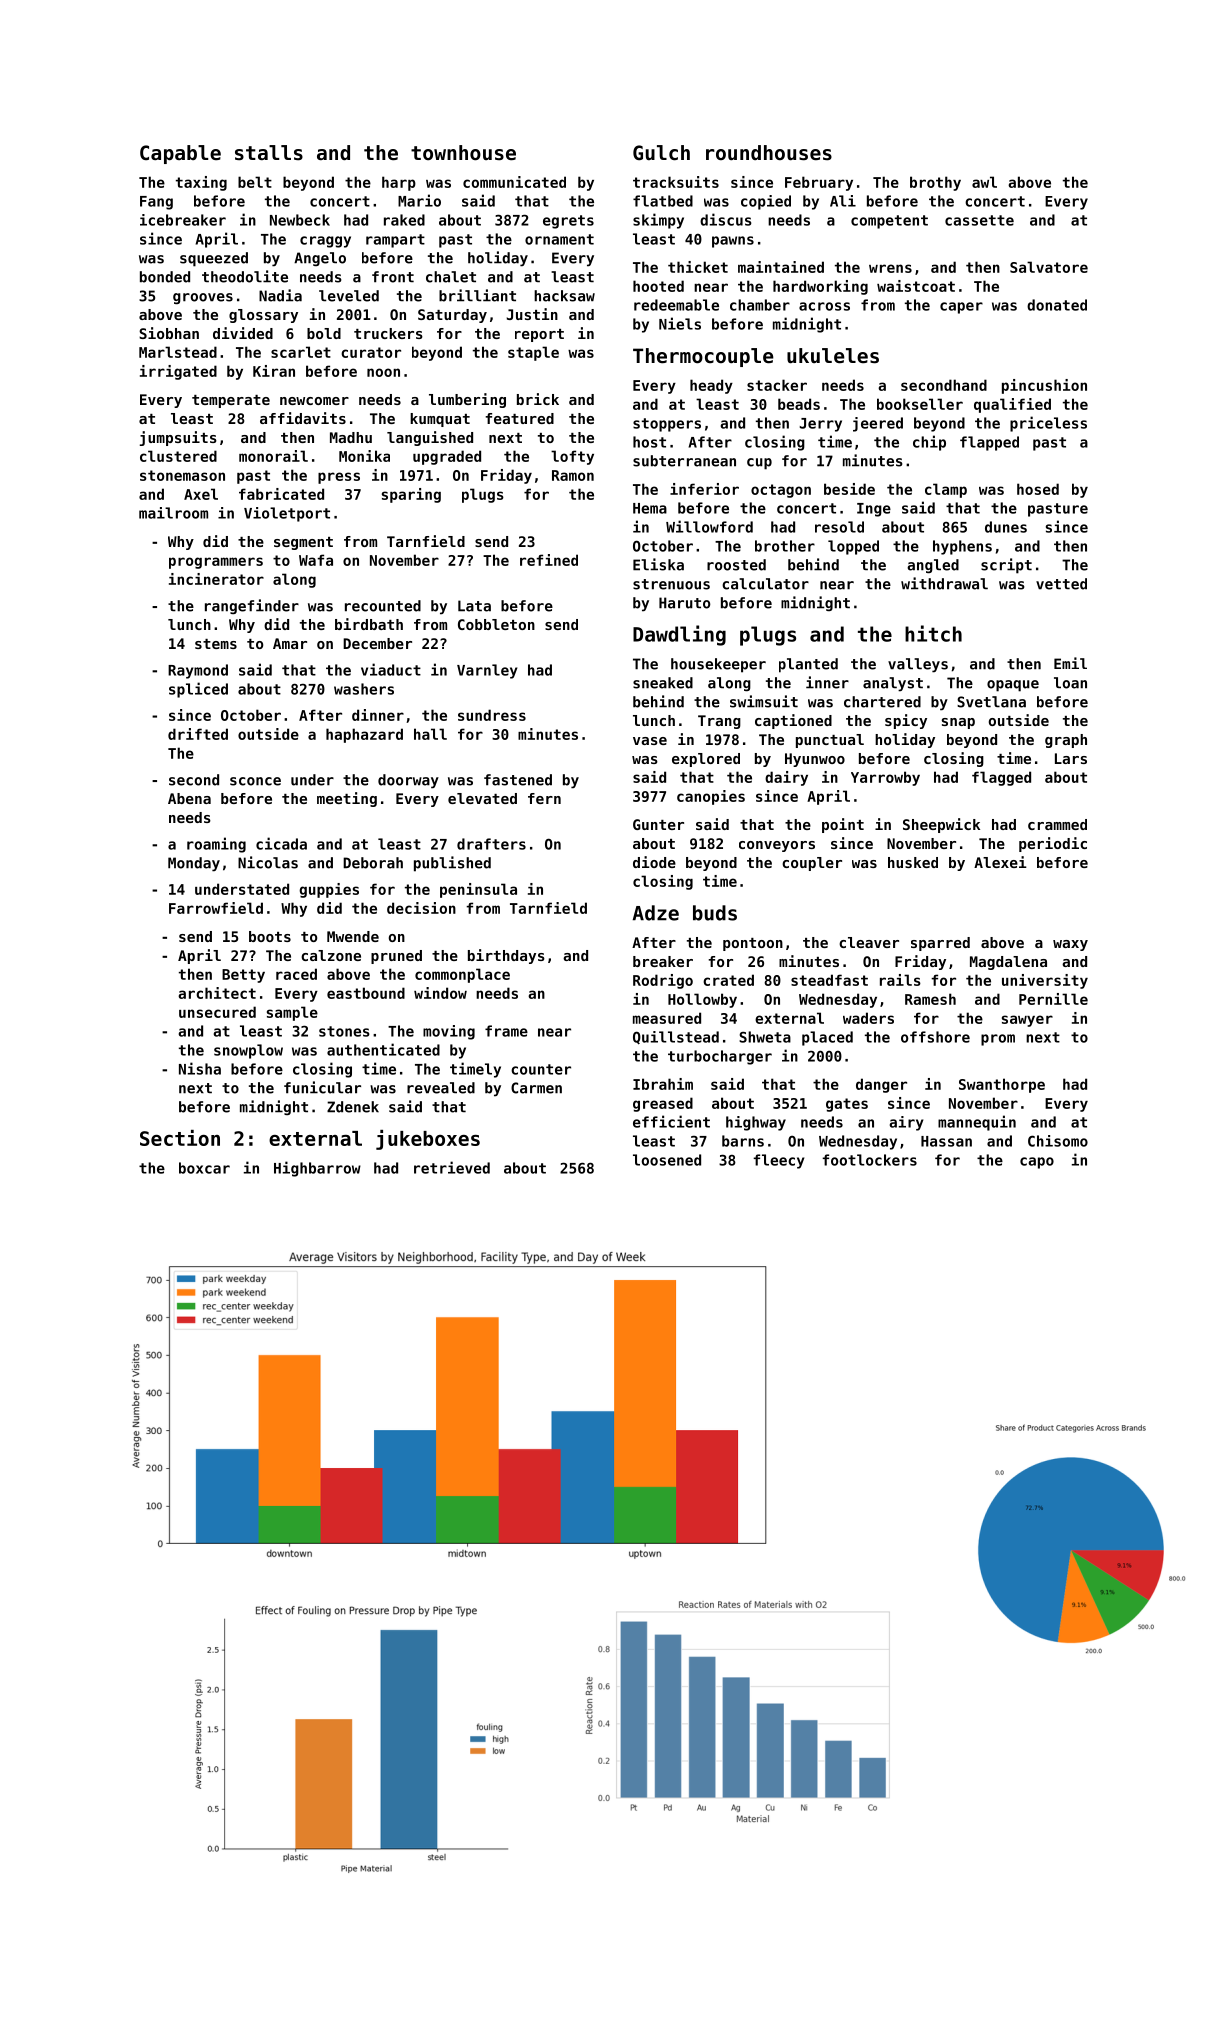 This screenshot has width=1227, height=2022. Describe the element at coordinates (711, 386) in the screenshot. I see `heady` at that location.
